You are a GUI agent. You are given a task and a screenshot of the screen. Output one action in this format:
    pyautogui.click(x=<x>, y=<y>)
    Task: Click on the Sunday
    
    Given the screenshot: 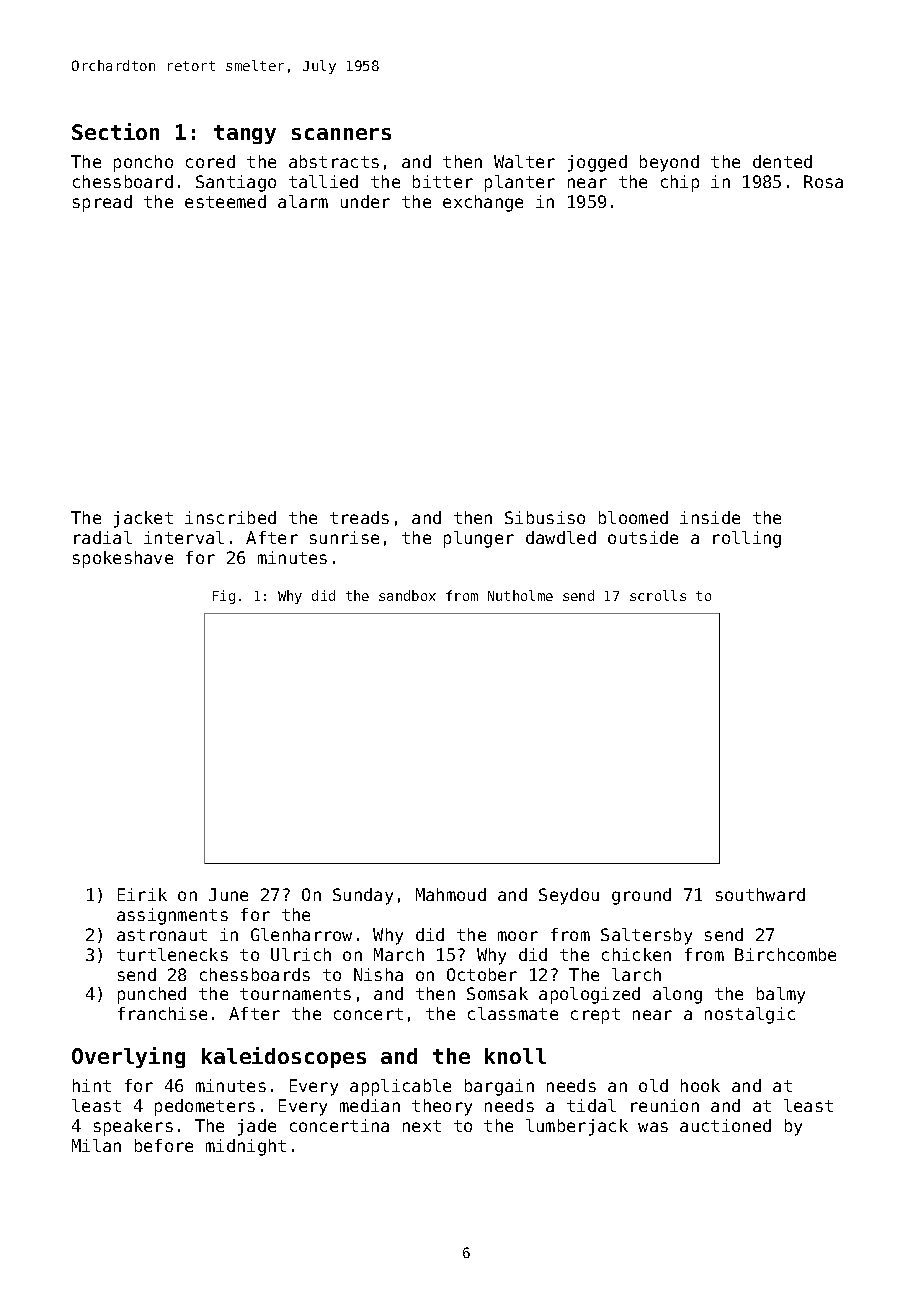 What is the action you would take?
    pyautogui.click(x=363, y=896)
